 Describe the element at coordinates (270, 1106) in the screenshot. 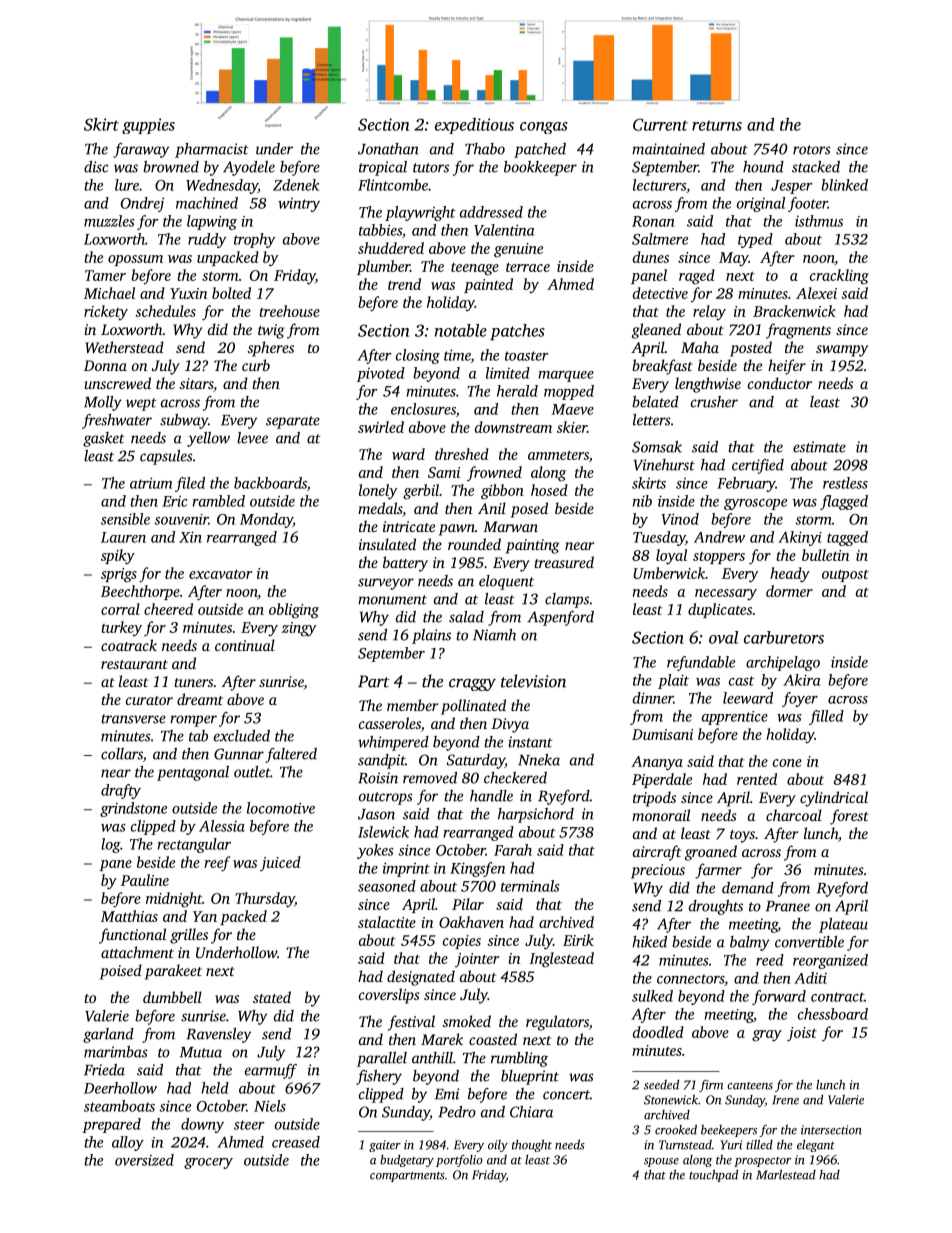

I see `Niels` at that location.
